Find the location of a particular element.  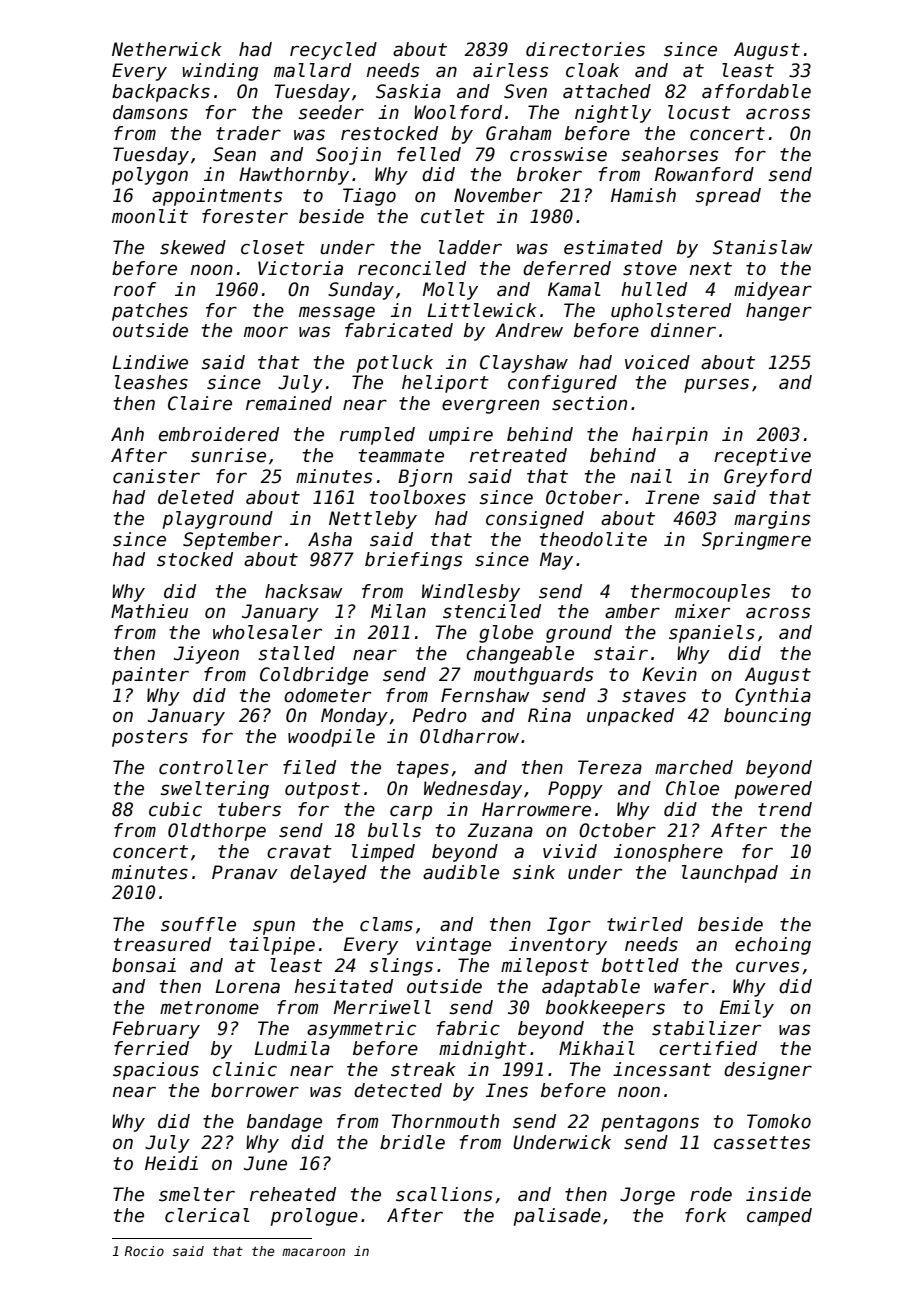

backpacks is located at coordinates (161, 93).
